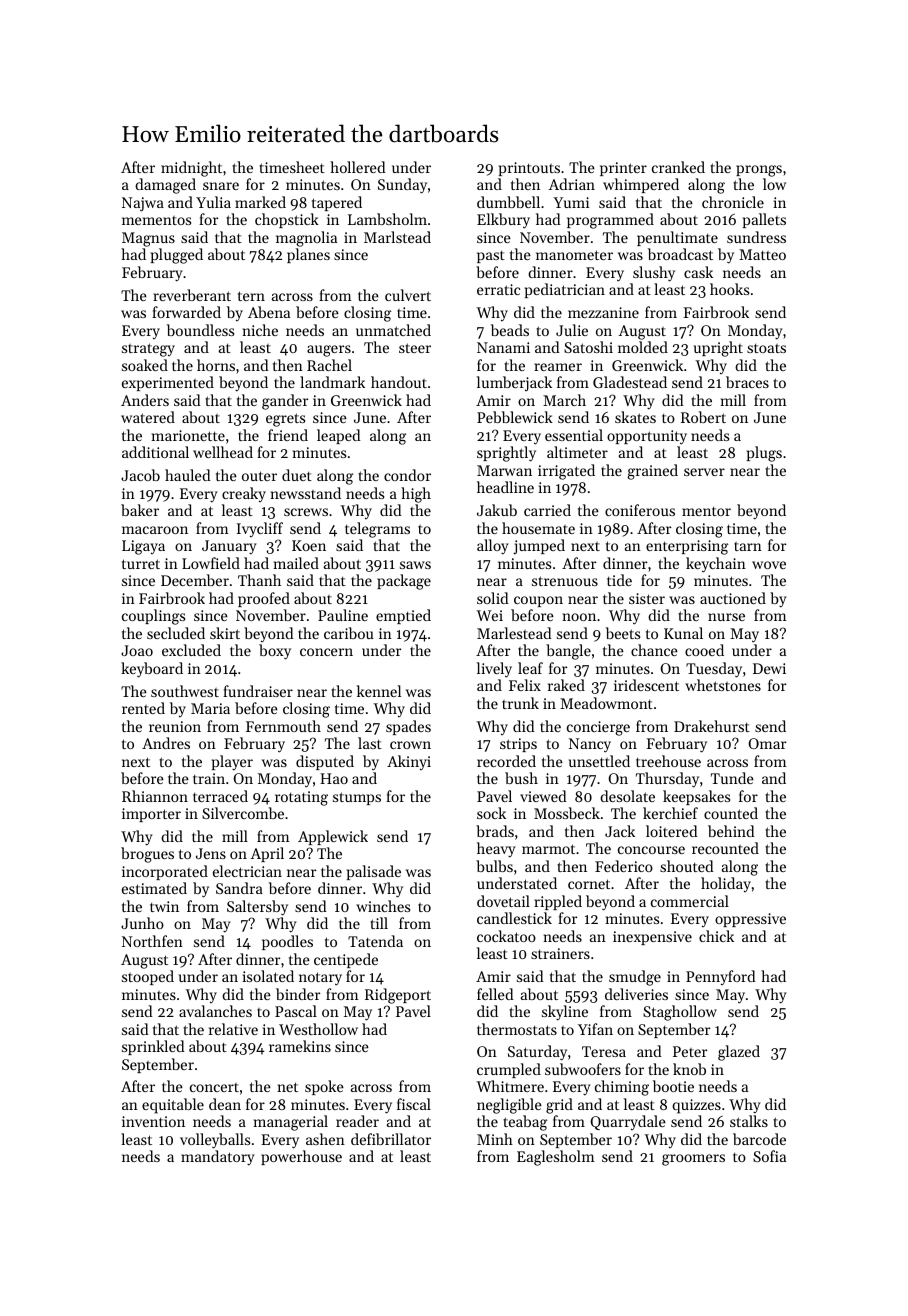 The height and width of the screenshot is (1316, 908). I want to click on sister, so click(647, 598).
